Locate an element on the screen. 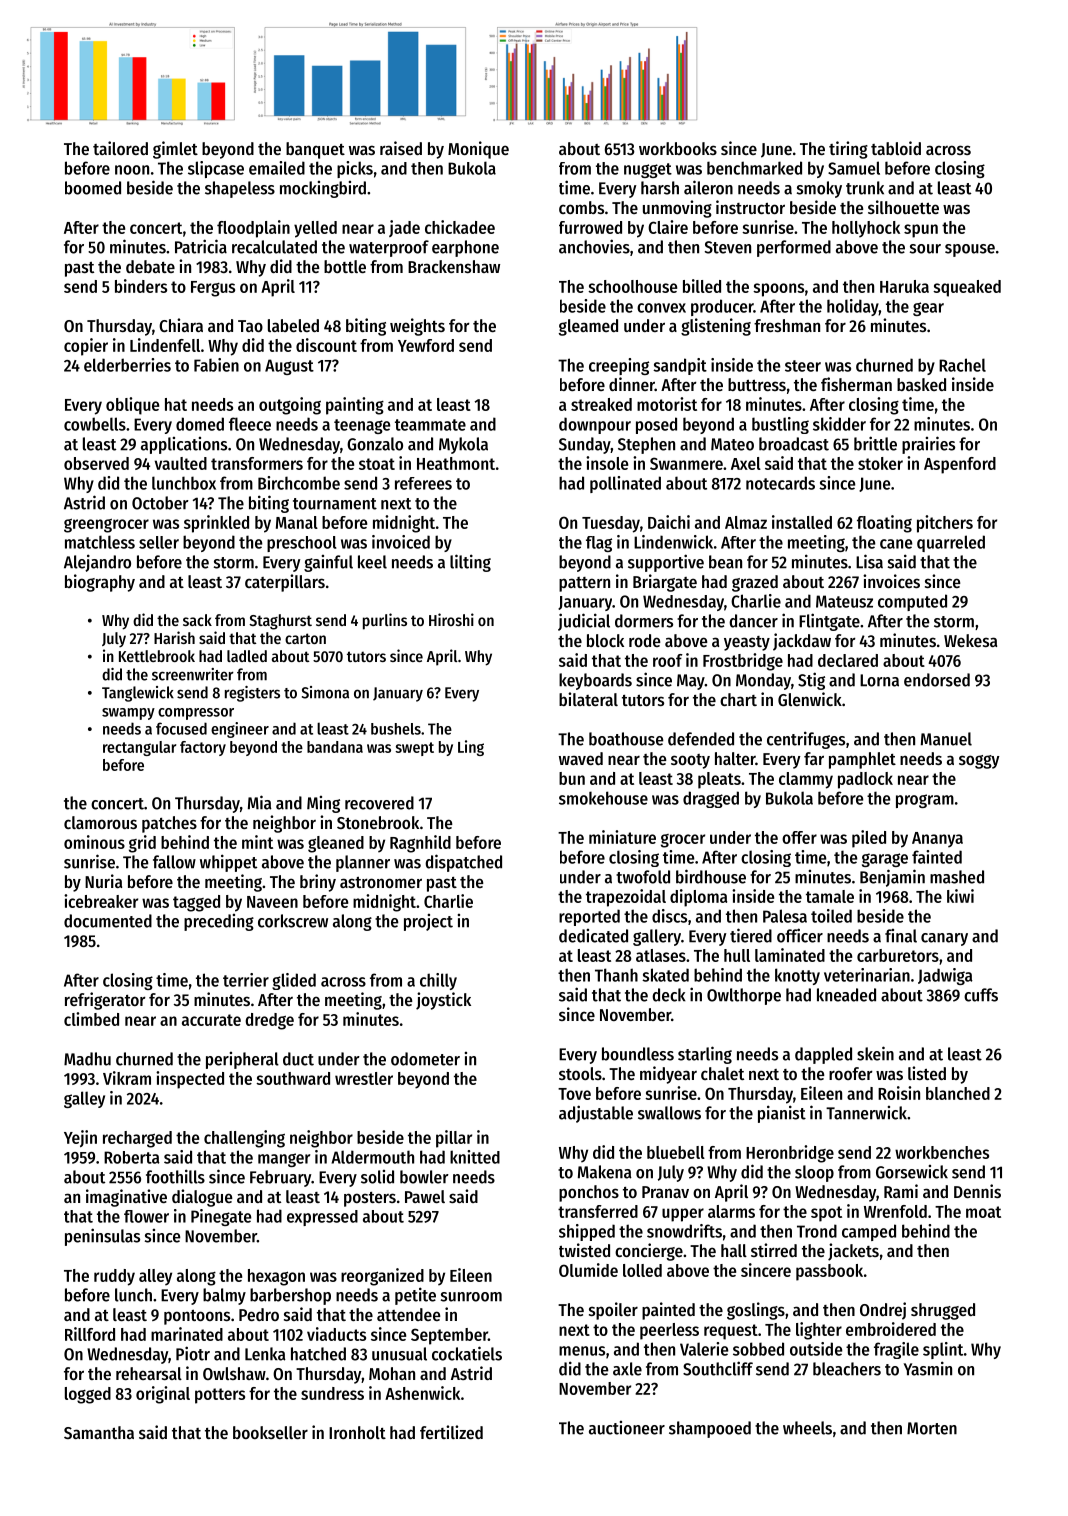 The height and width of the screenshot is (1516, 1068). tiring is located at coordinates (848, 150).
